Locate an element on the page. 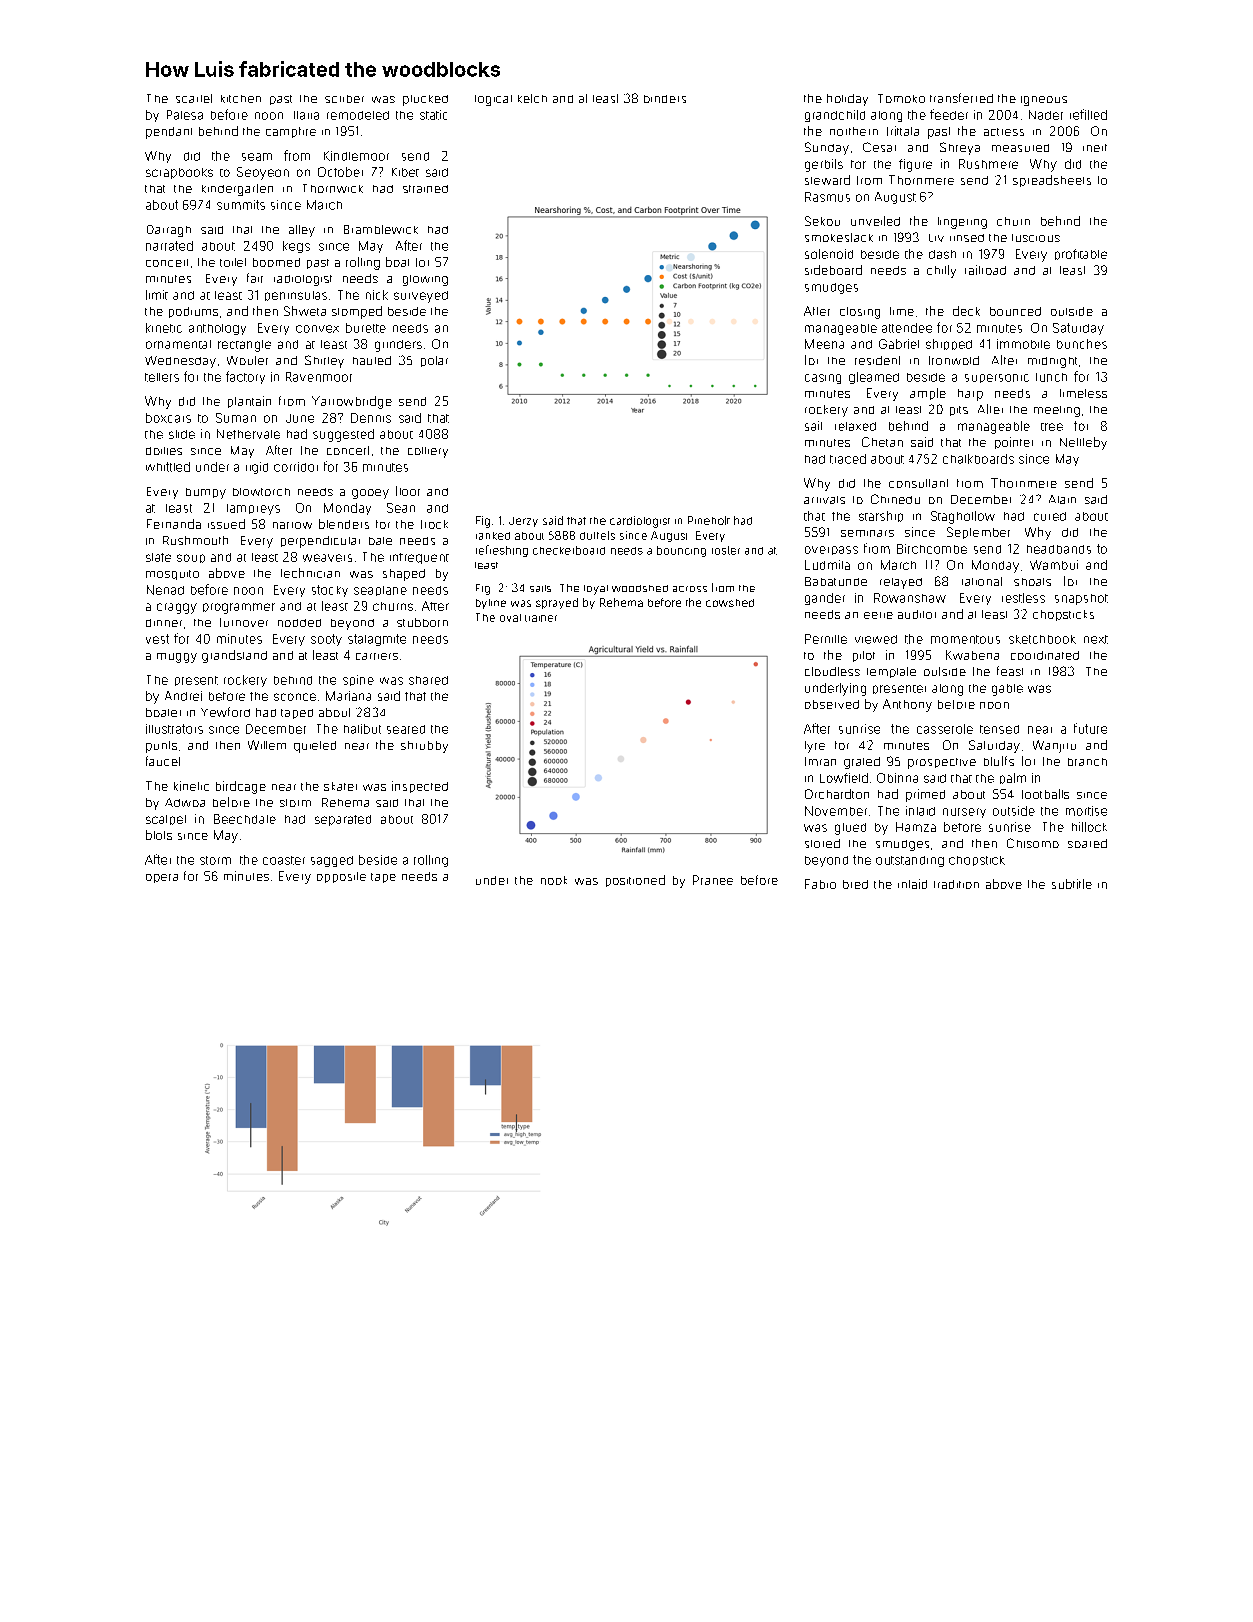 This document has width=1253, height=1622. dinner is located at coordinates (164, 623).
